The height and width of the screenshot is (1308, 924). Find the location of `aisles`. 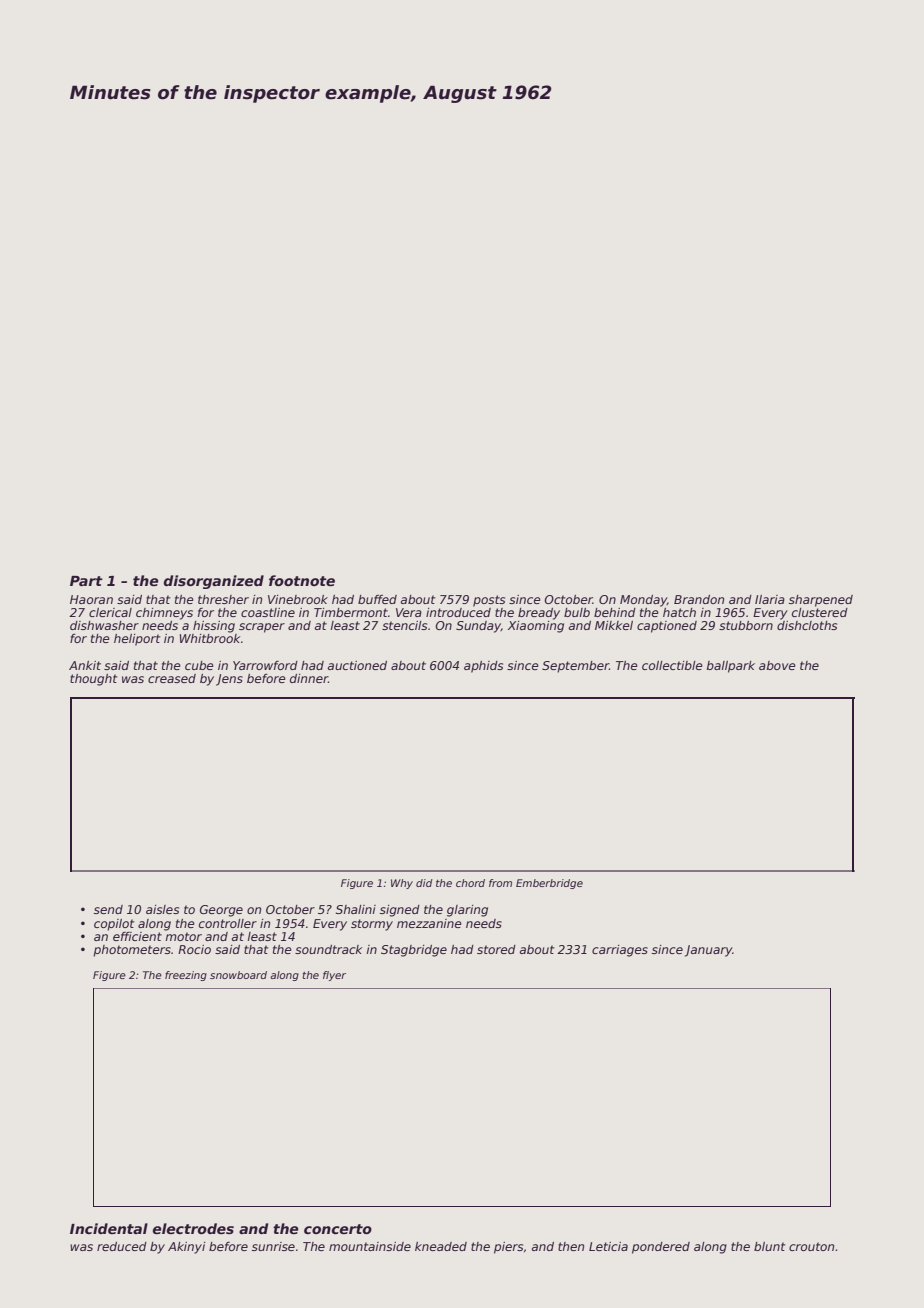

aisles is located at coordinates (162, 909).
